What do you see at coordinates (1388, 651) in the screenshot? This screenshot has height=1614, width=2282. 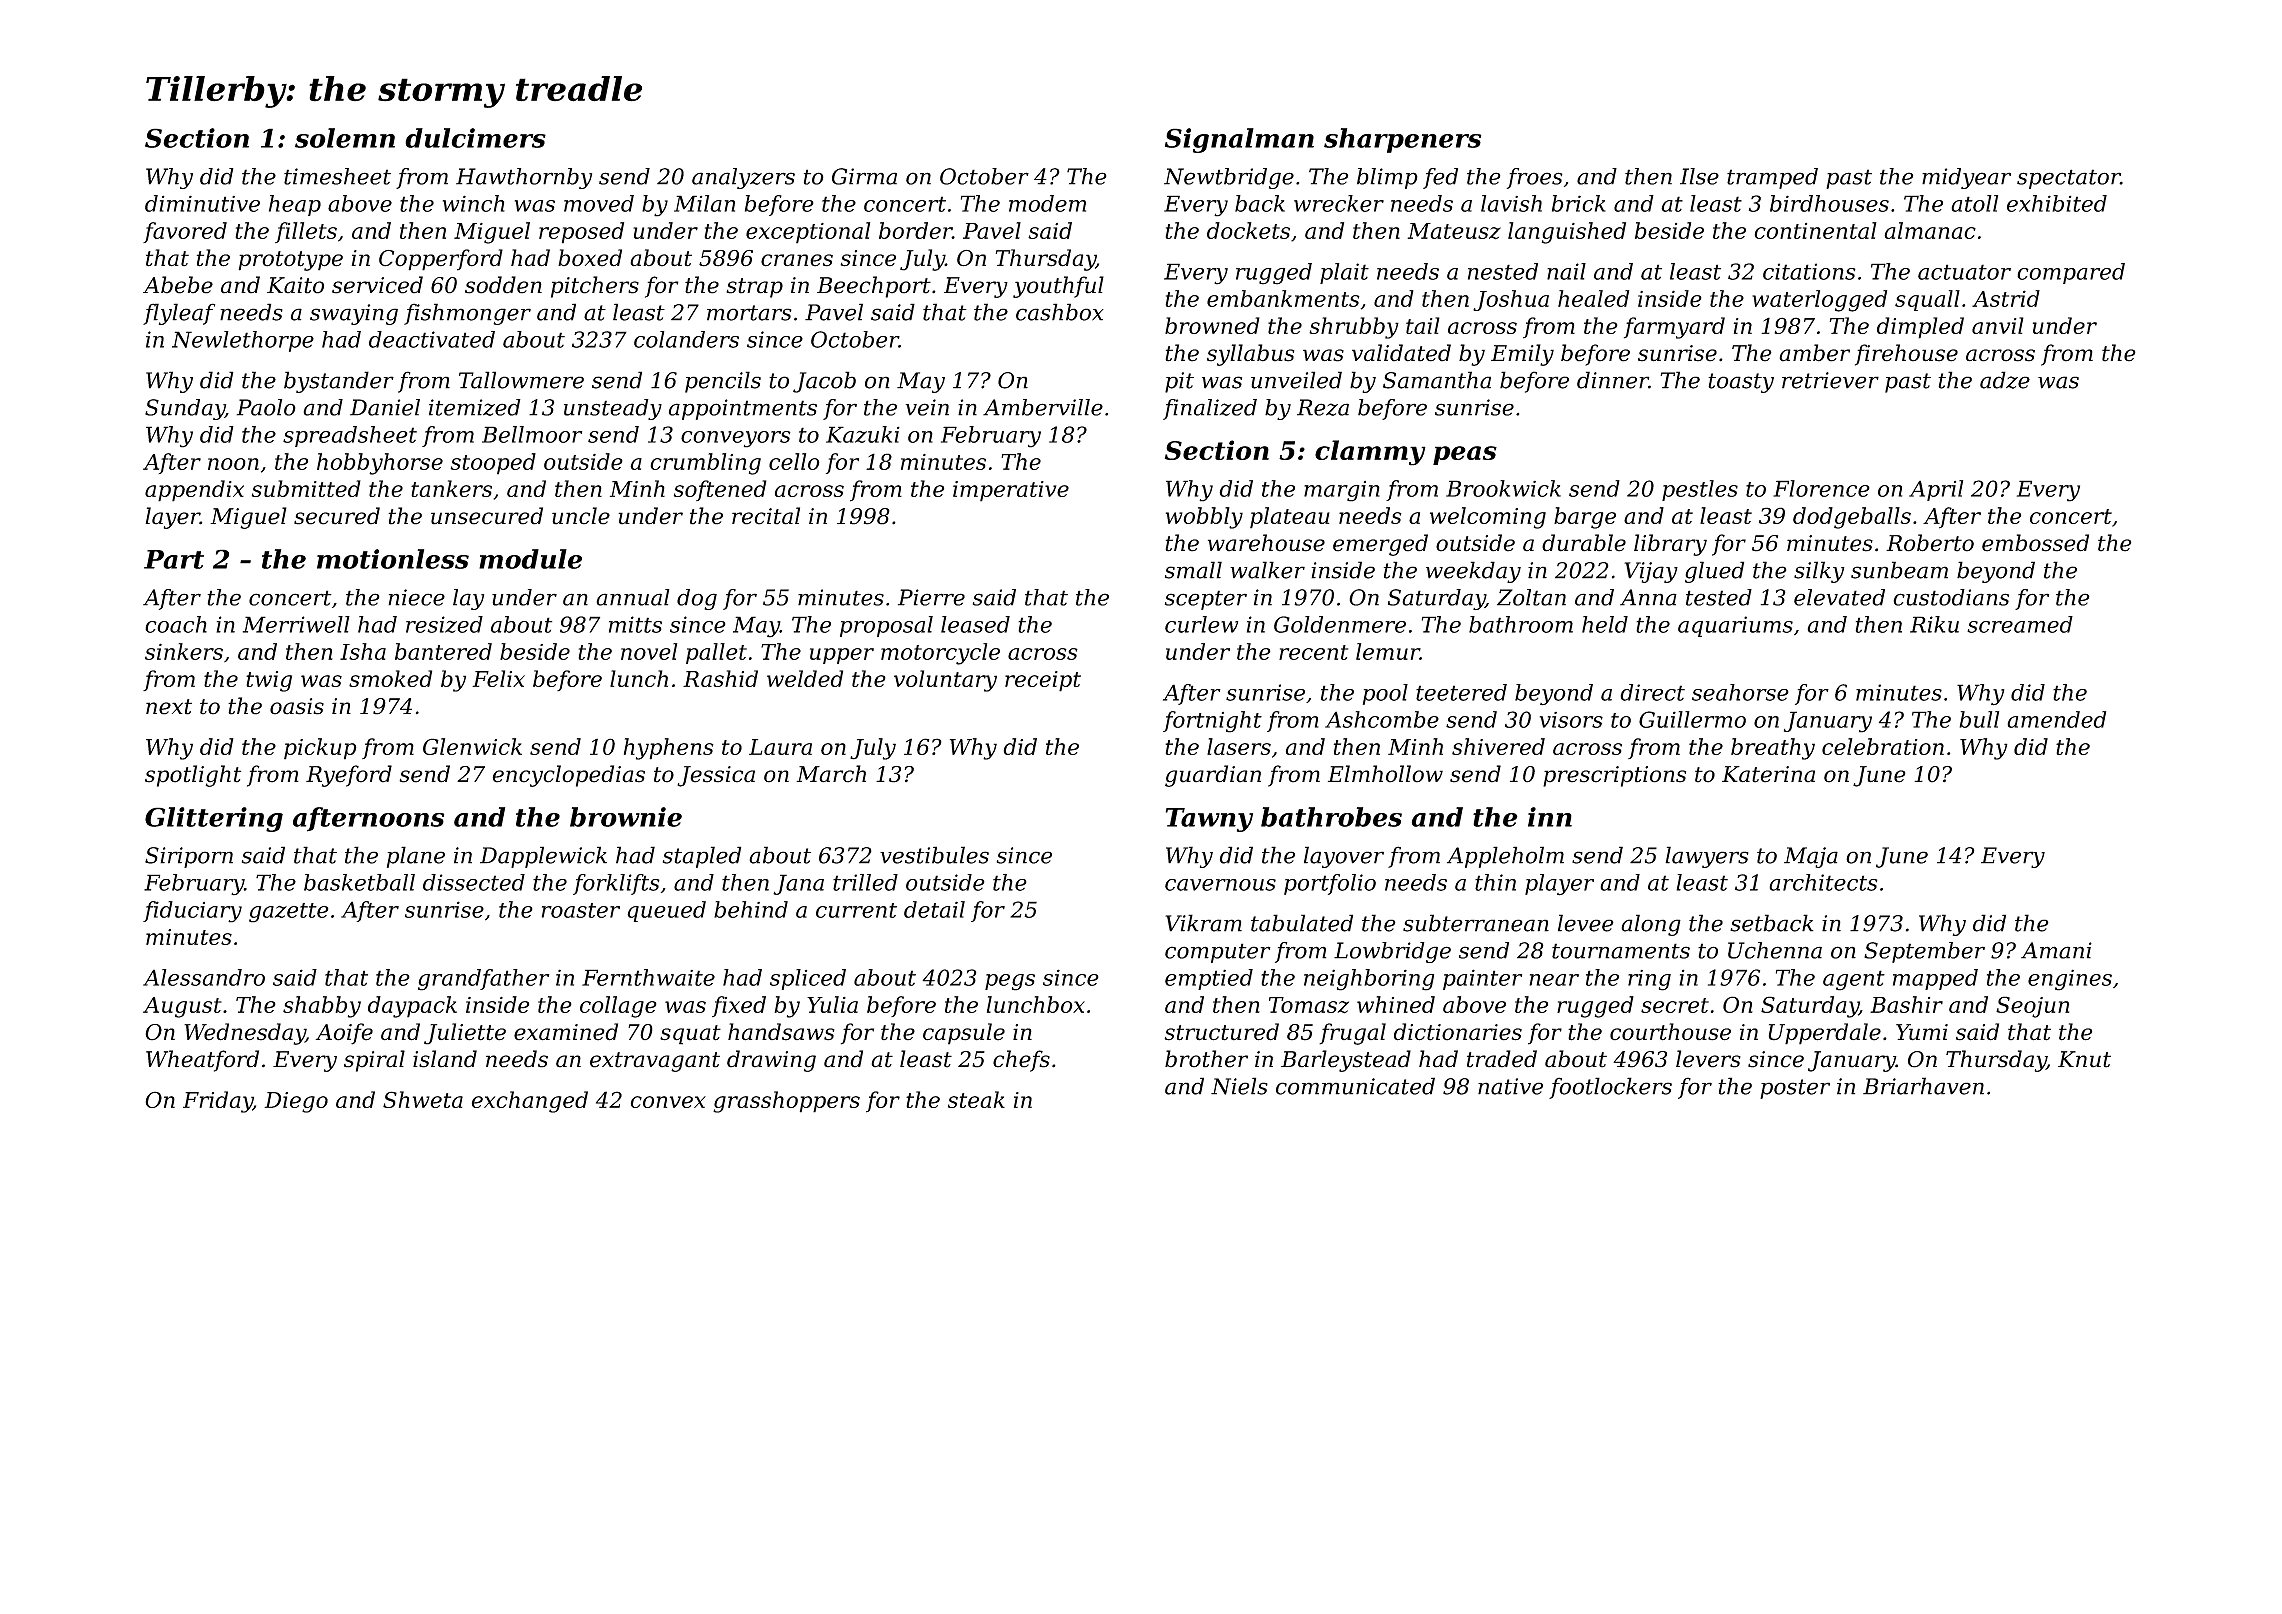 I see `lemur` at bounding box center [1388, 651].
